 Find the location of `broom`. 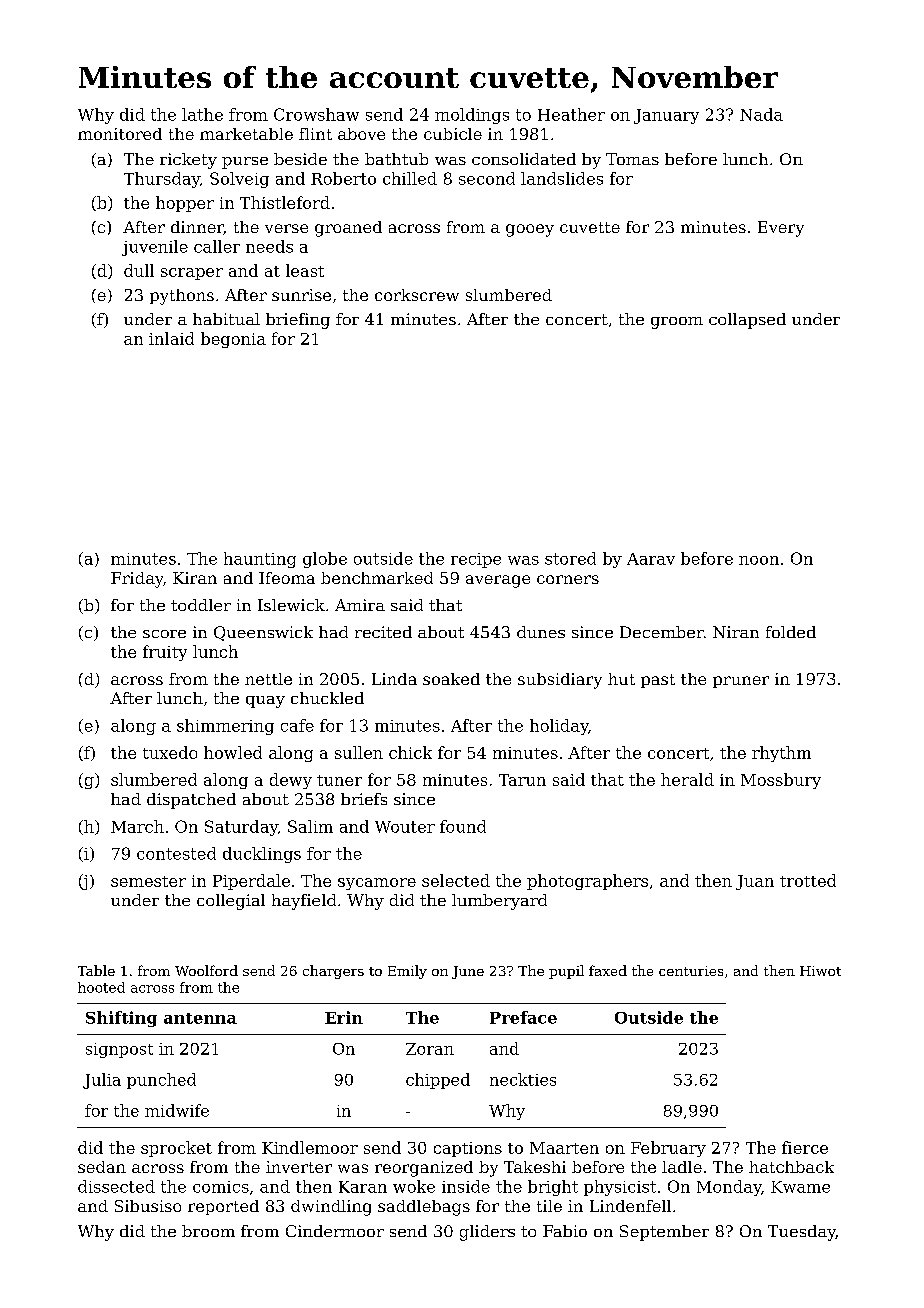

broom is located at coordinates (208, 1231).
